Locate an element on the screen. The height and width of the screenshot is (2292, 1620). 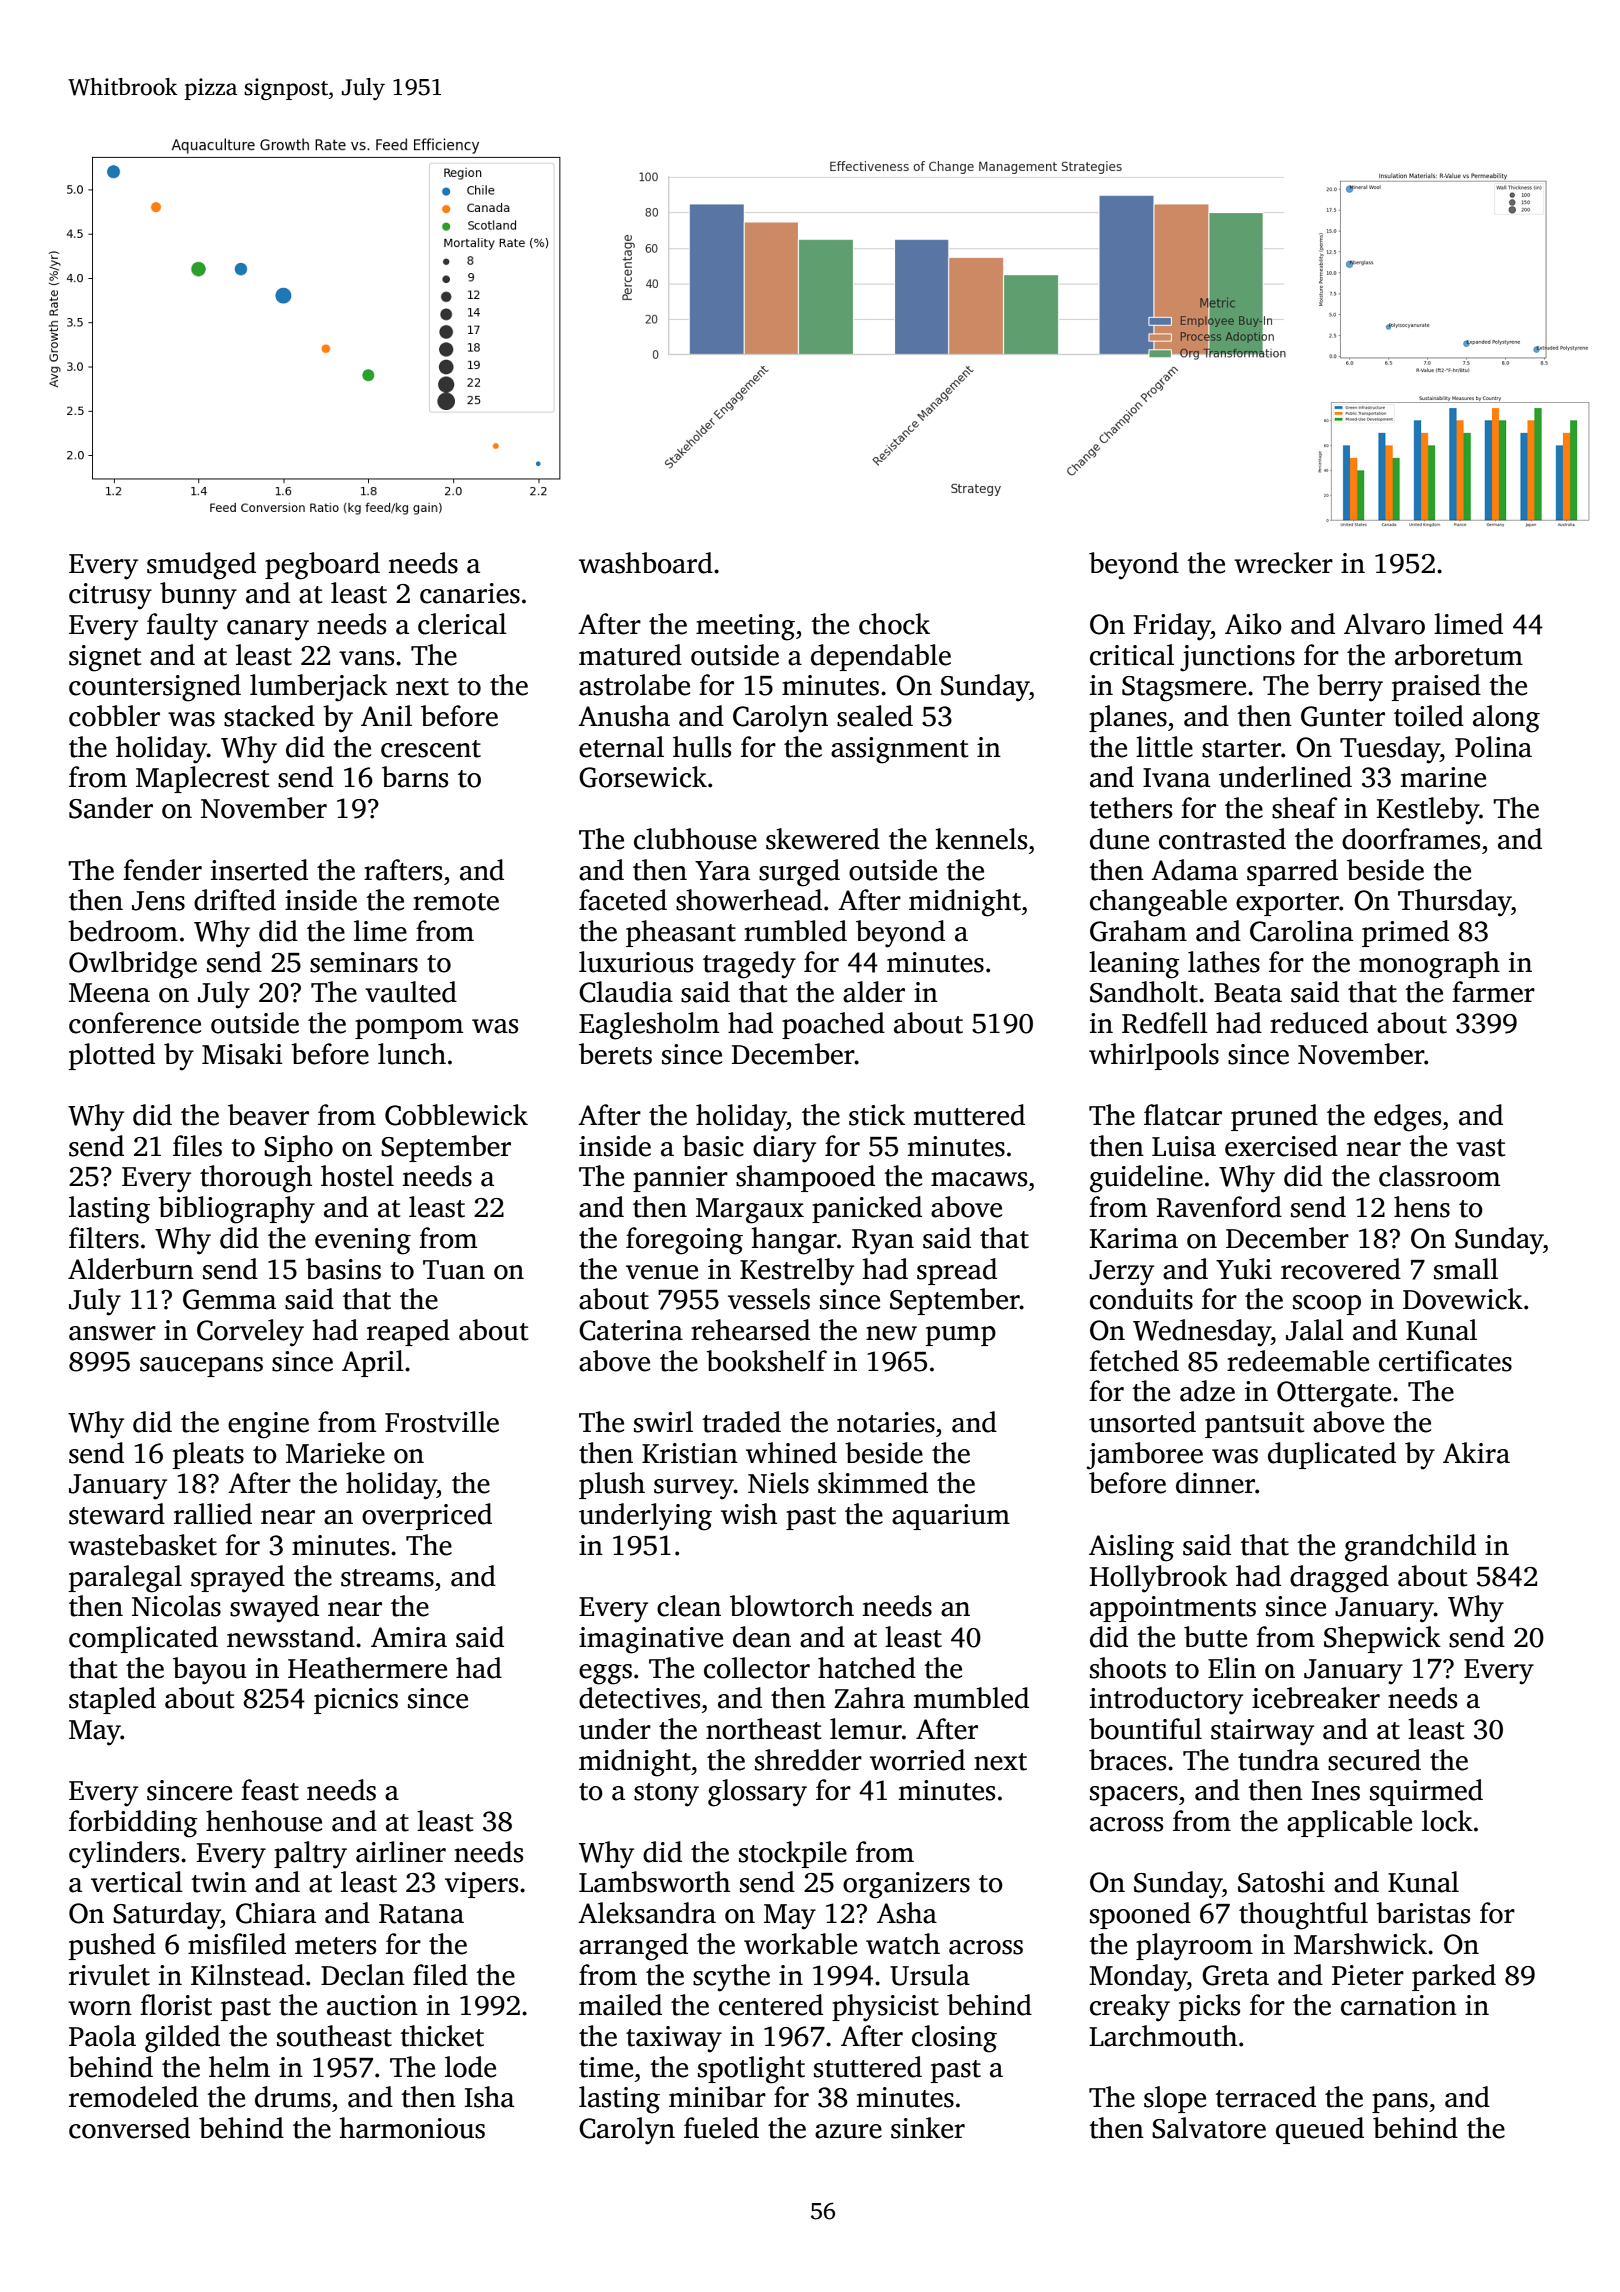
chock is located at coordinates (894, 624).
